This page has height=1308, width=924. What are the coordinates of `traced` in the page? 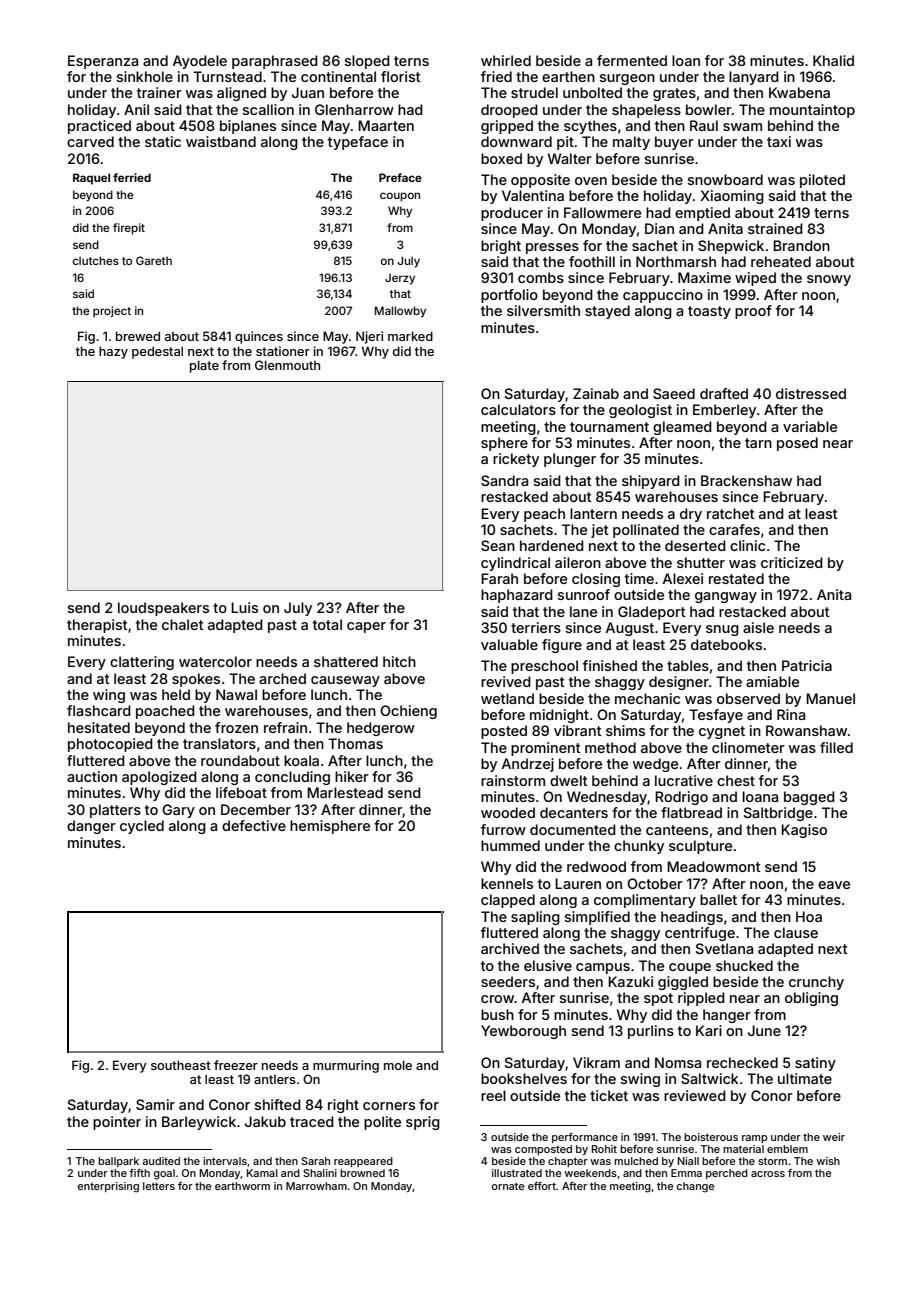 It's located at (312, 1121).
